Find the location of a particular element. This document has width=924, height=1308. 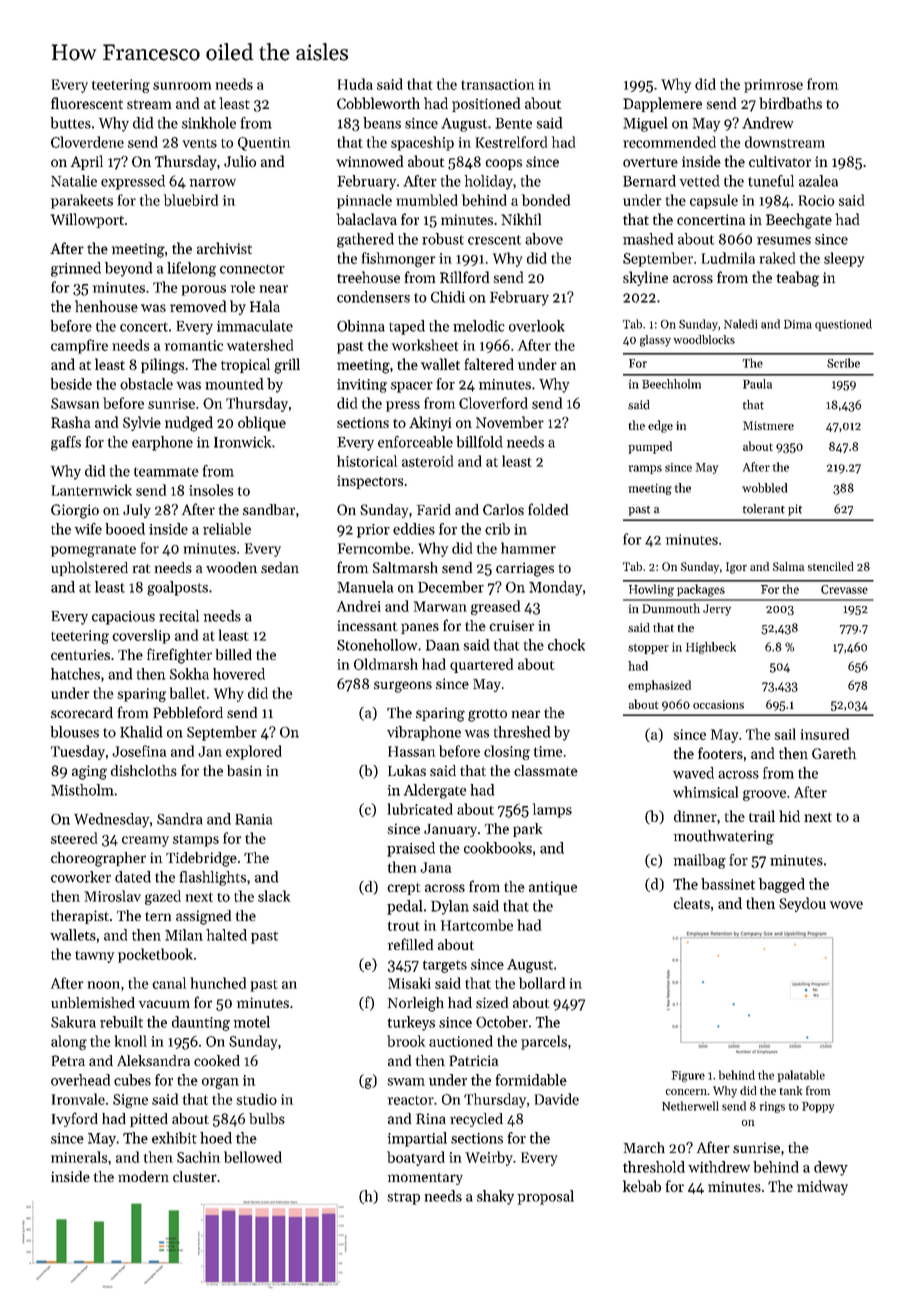

rings is located at coordinates (772, 1107).
